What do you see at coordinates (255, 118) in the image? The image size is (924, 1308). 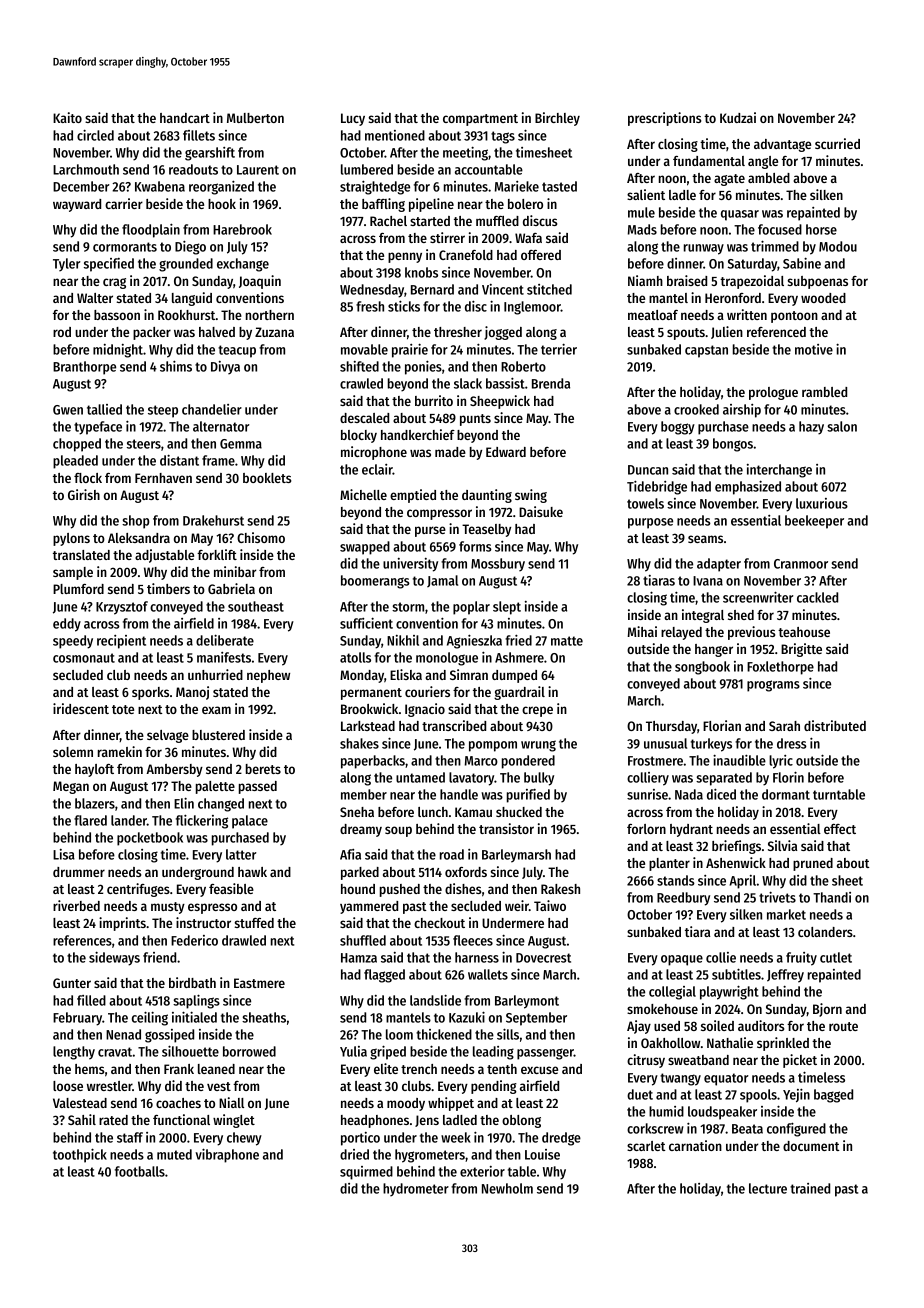 I see `Mulberton` at bounding box center [255, 118].
